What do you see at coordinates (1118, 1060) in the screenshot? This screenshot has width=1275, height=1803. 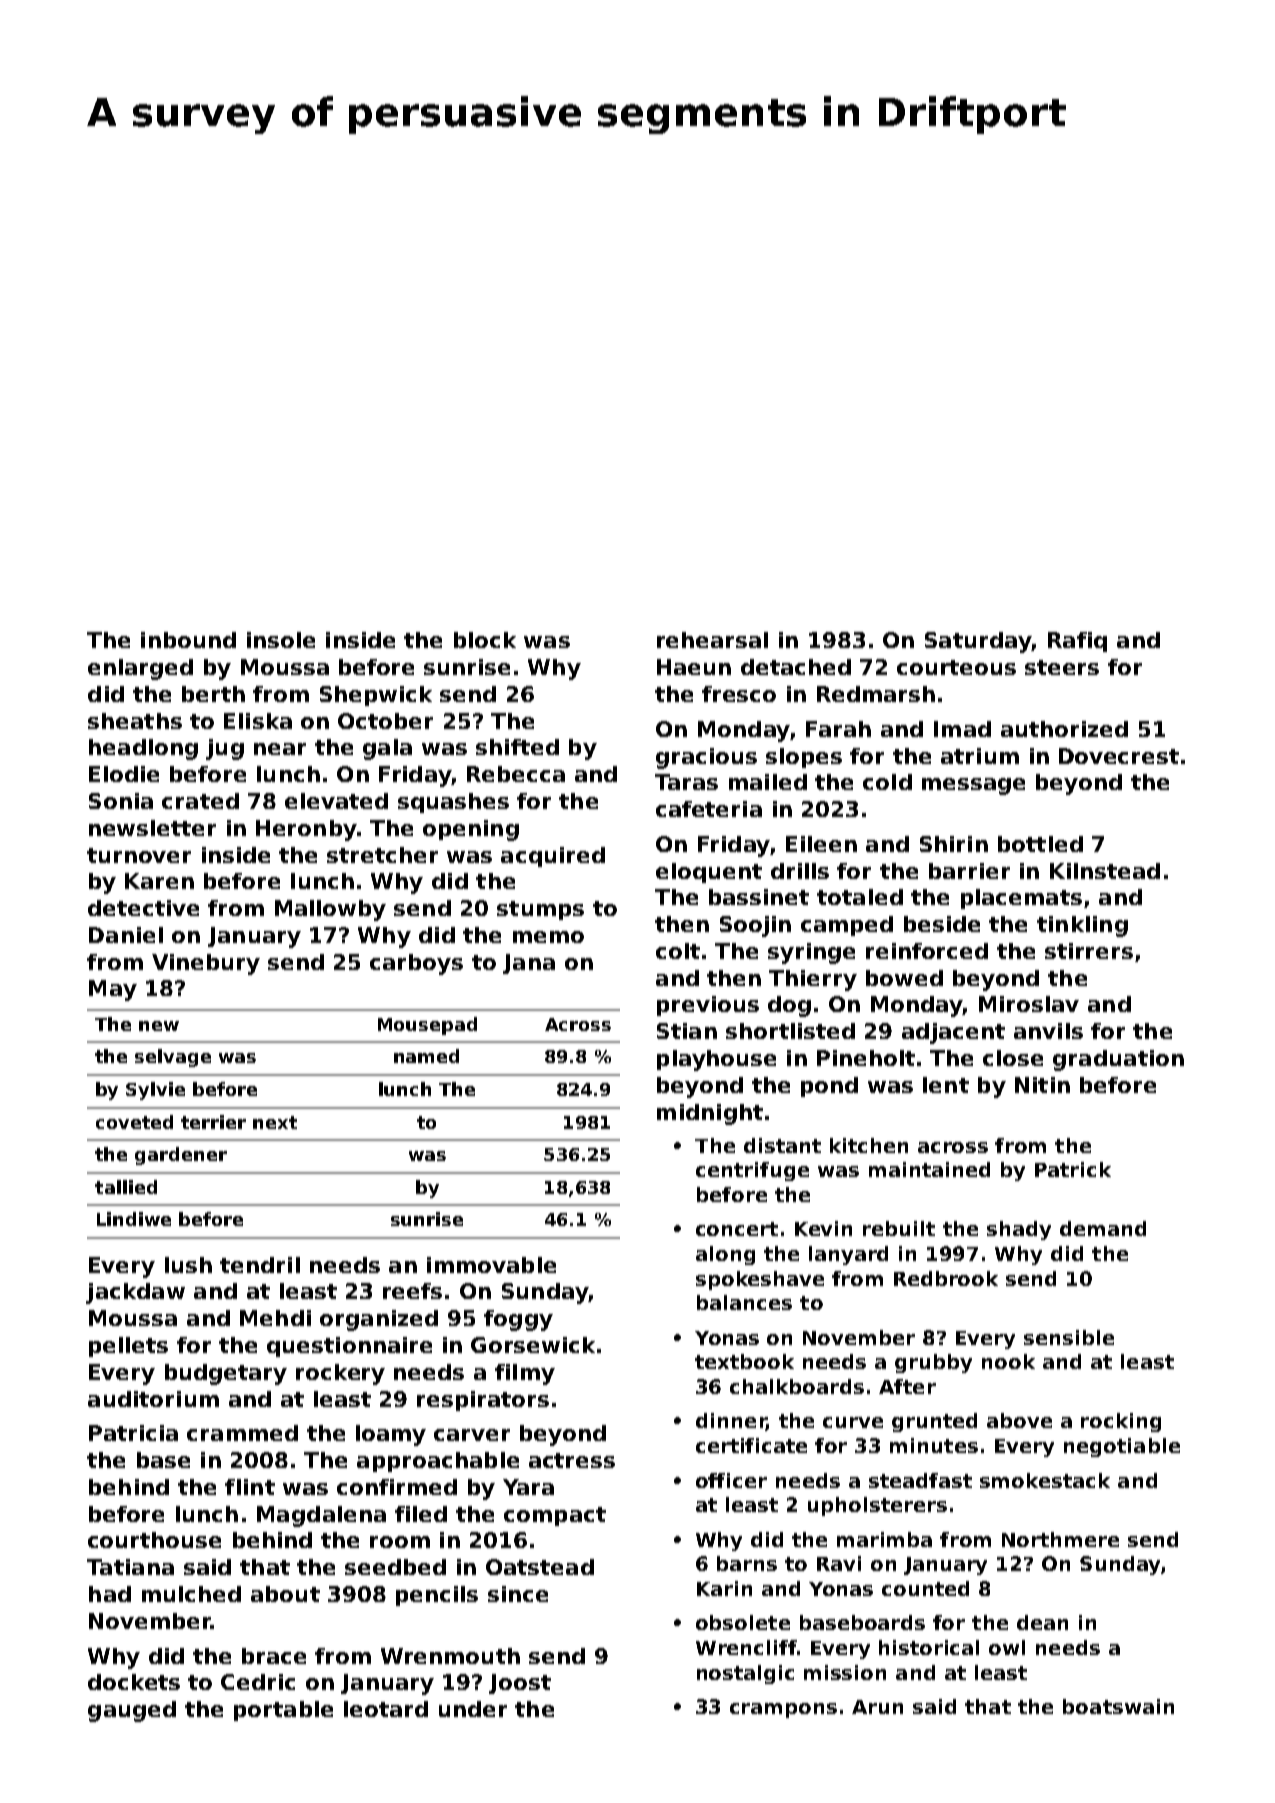 I see `graduation` at bounding box center [1118, 1060].
